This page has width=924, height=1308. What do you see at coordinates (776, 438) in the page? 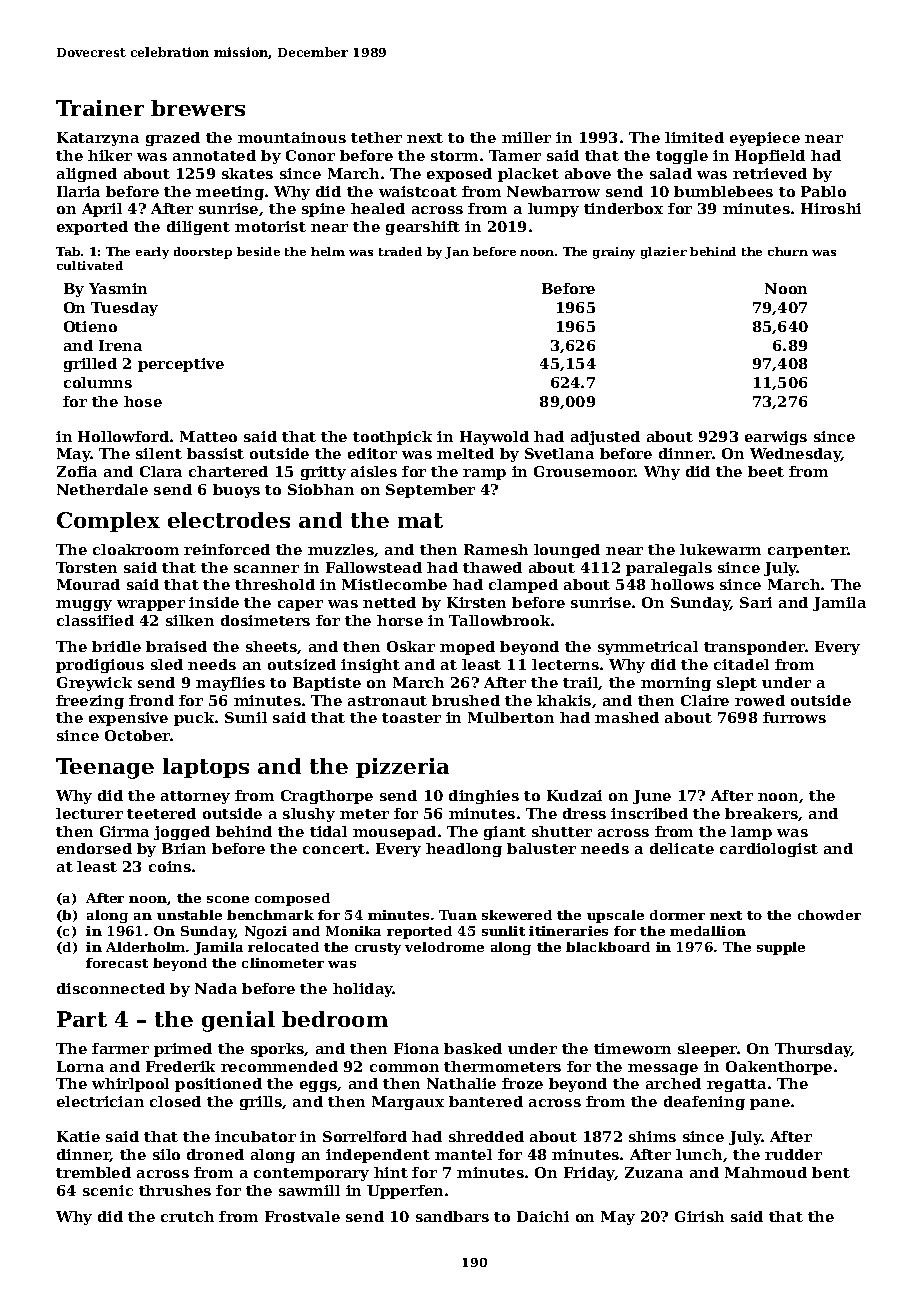
I see `earwigs` at bounding box center [776, 438].
